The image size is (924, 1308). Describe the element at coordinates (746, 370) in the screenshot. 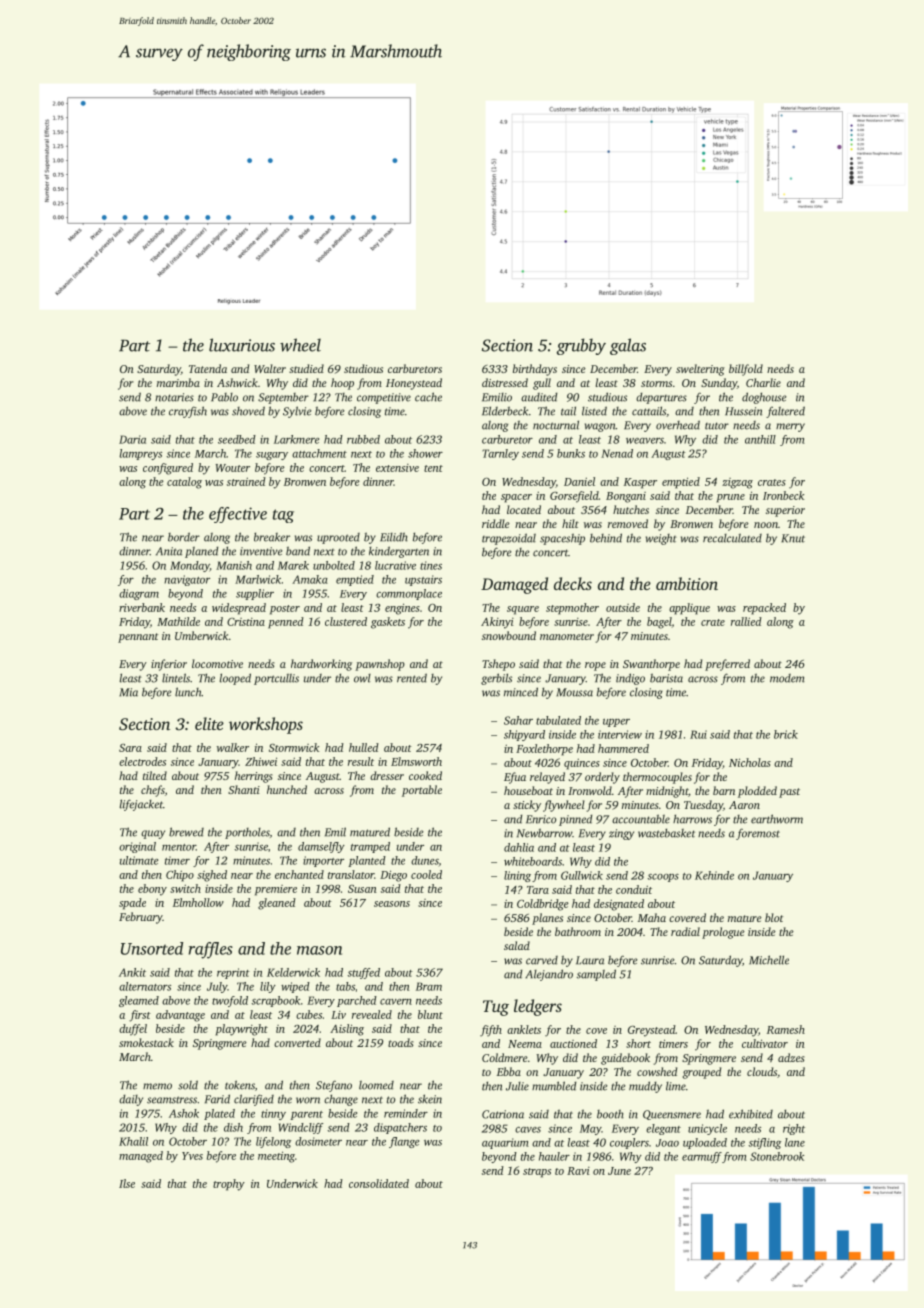

I see `billfold` at that location.
